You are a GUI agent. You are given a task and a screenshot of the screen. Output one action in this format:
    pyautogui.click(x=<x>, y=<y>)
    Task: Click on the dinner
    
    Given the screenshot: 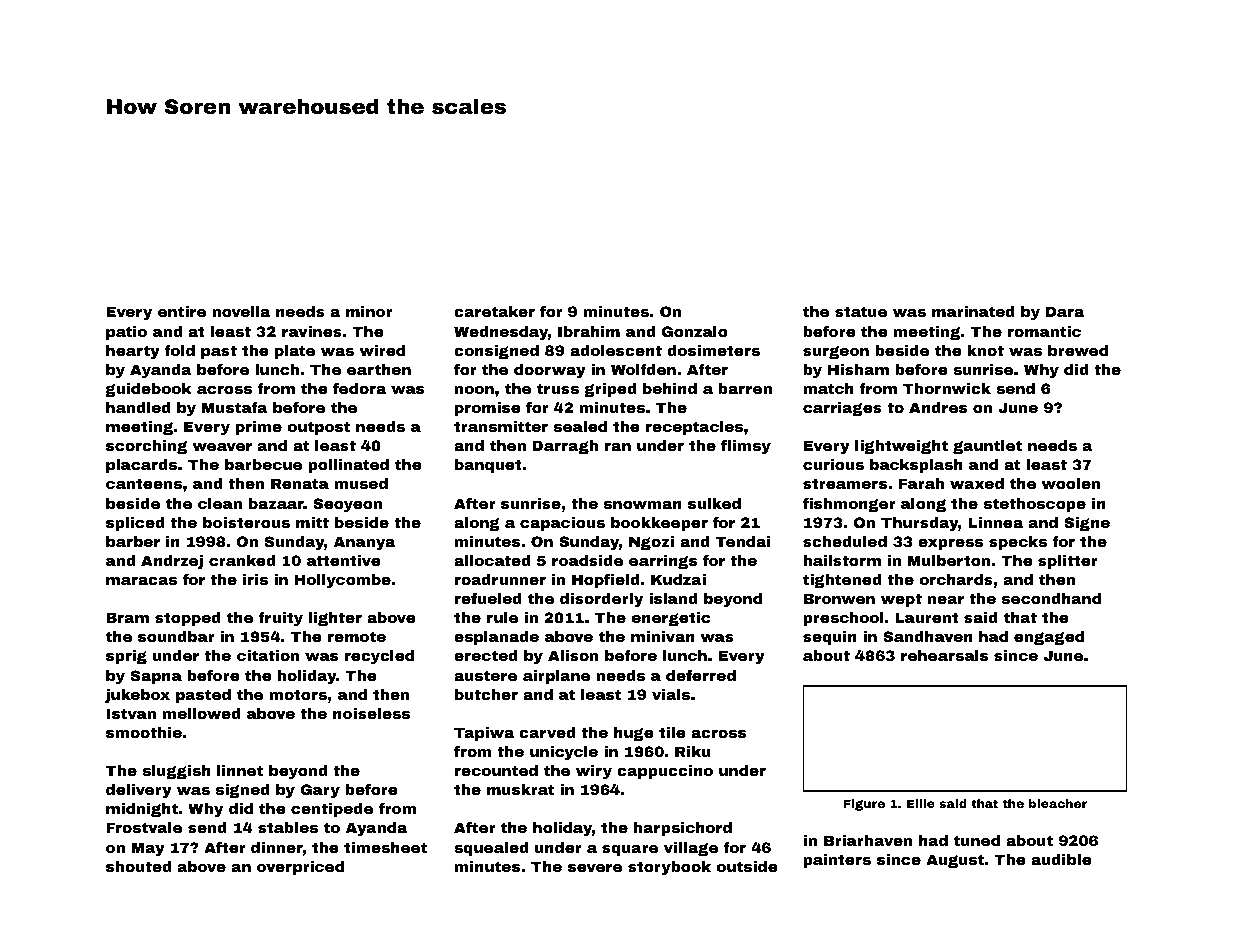 What is the action you would take?
    pyautogui.click(x=277, y=847)
